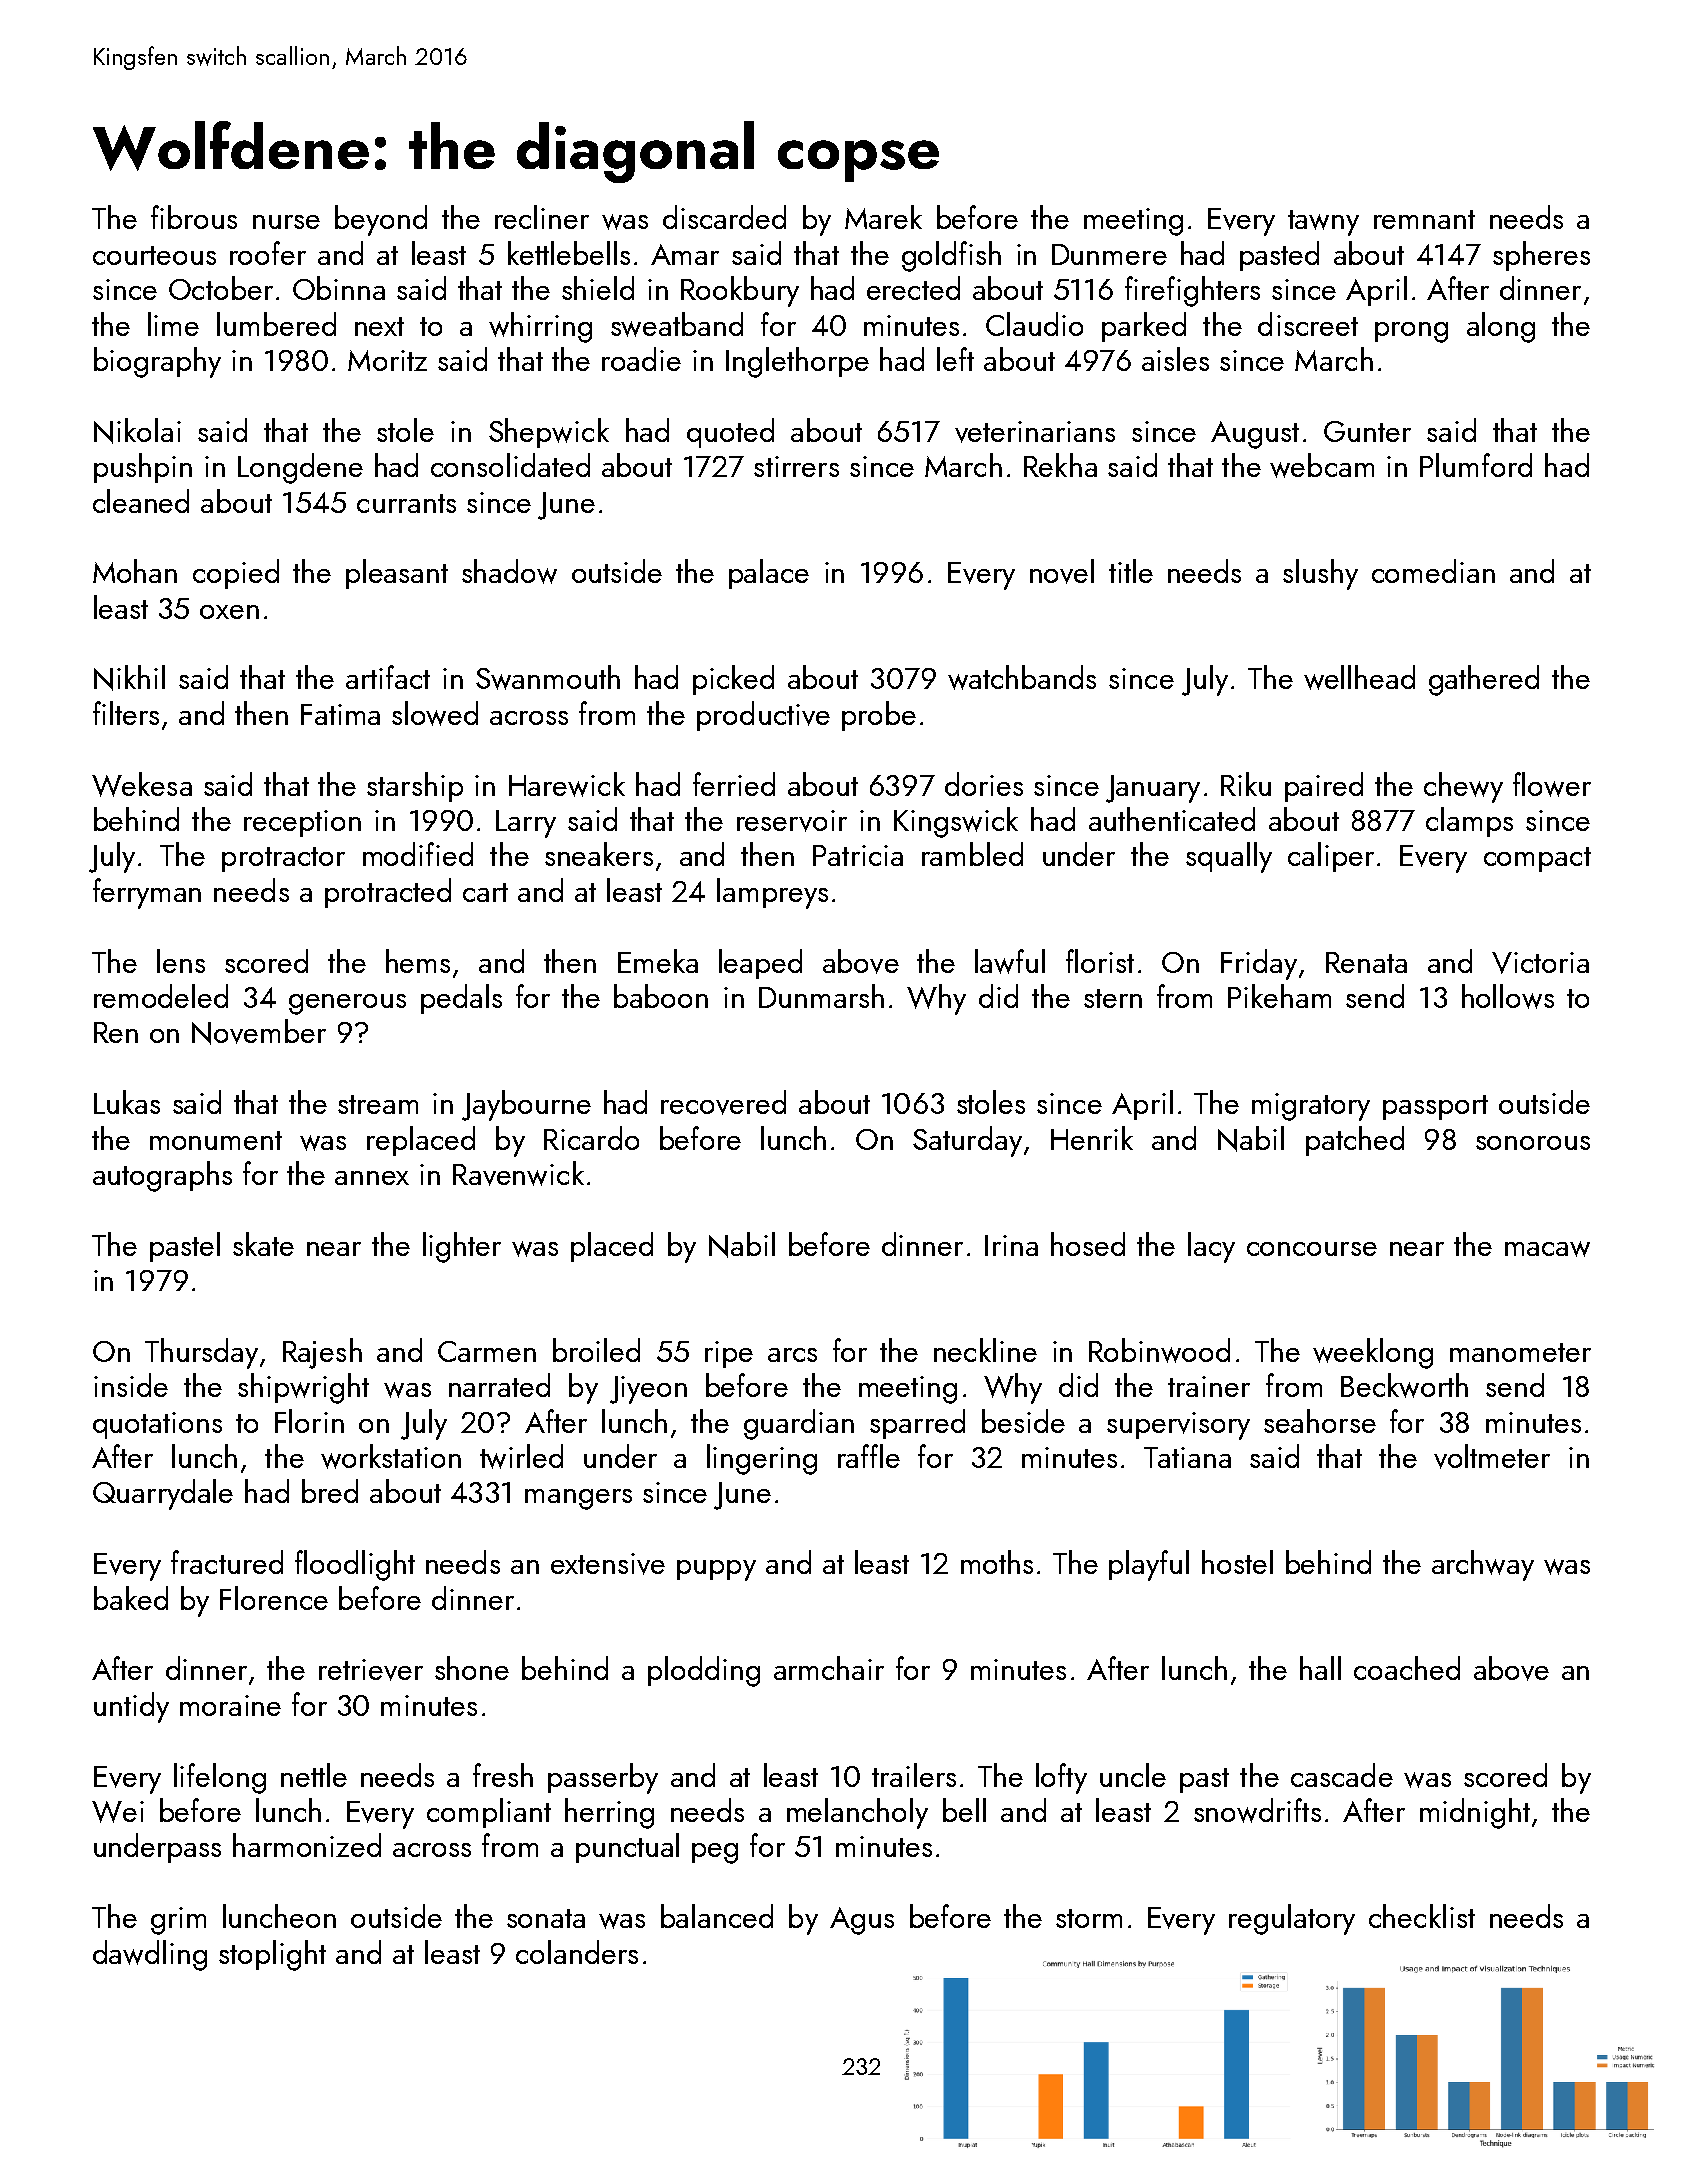 Image resolution: width=1683 pixels, height=2178 pixels. Describe the element at coordinates (1311, 1107) in the screenshot. I see `migratory` at that location.
